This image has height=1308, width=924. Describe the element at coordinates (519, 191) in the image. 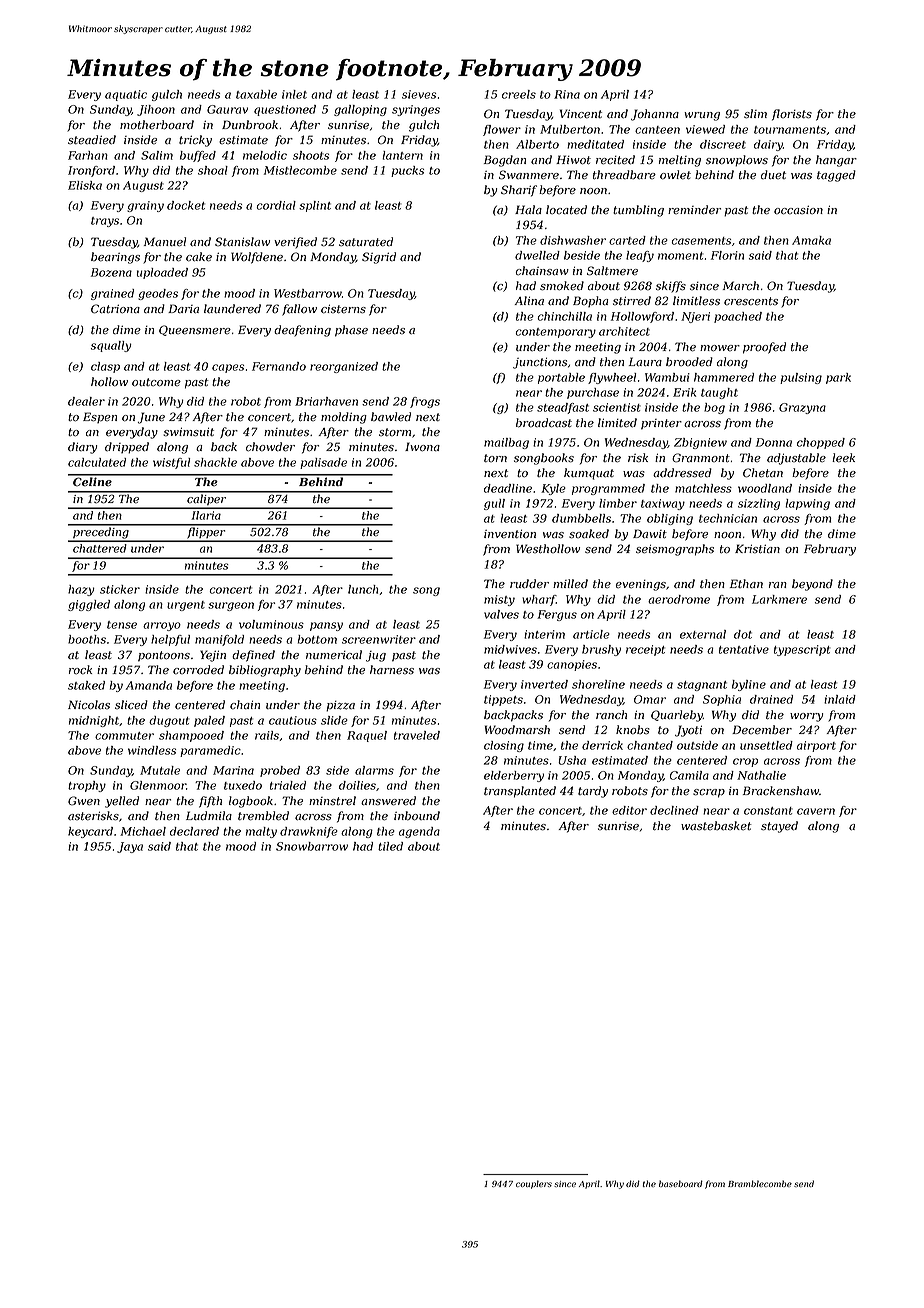

I see `Sharif` at that location.
